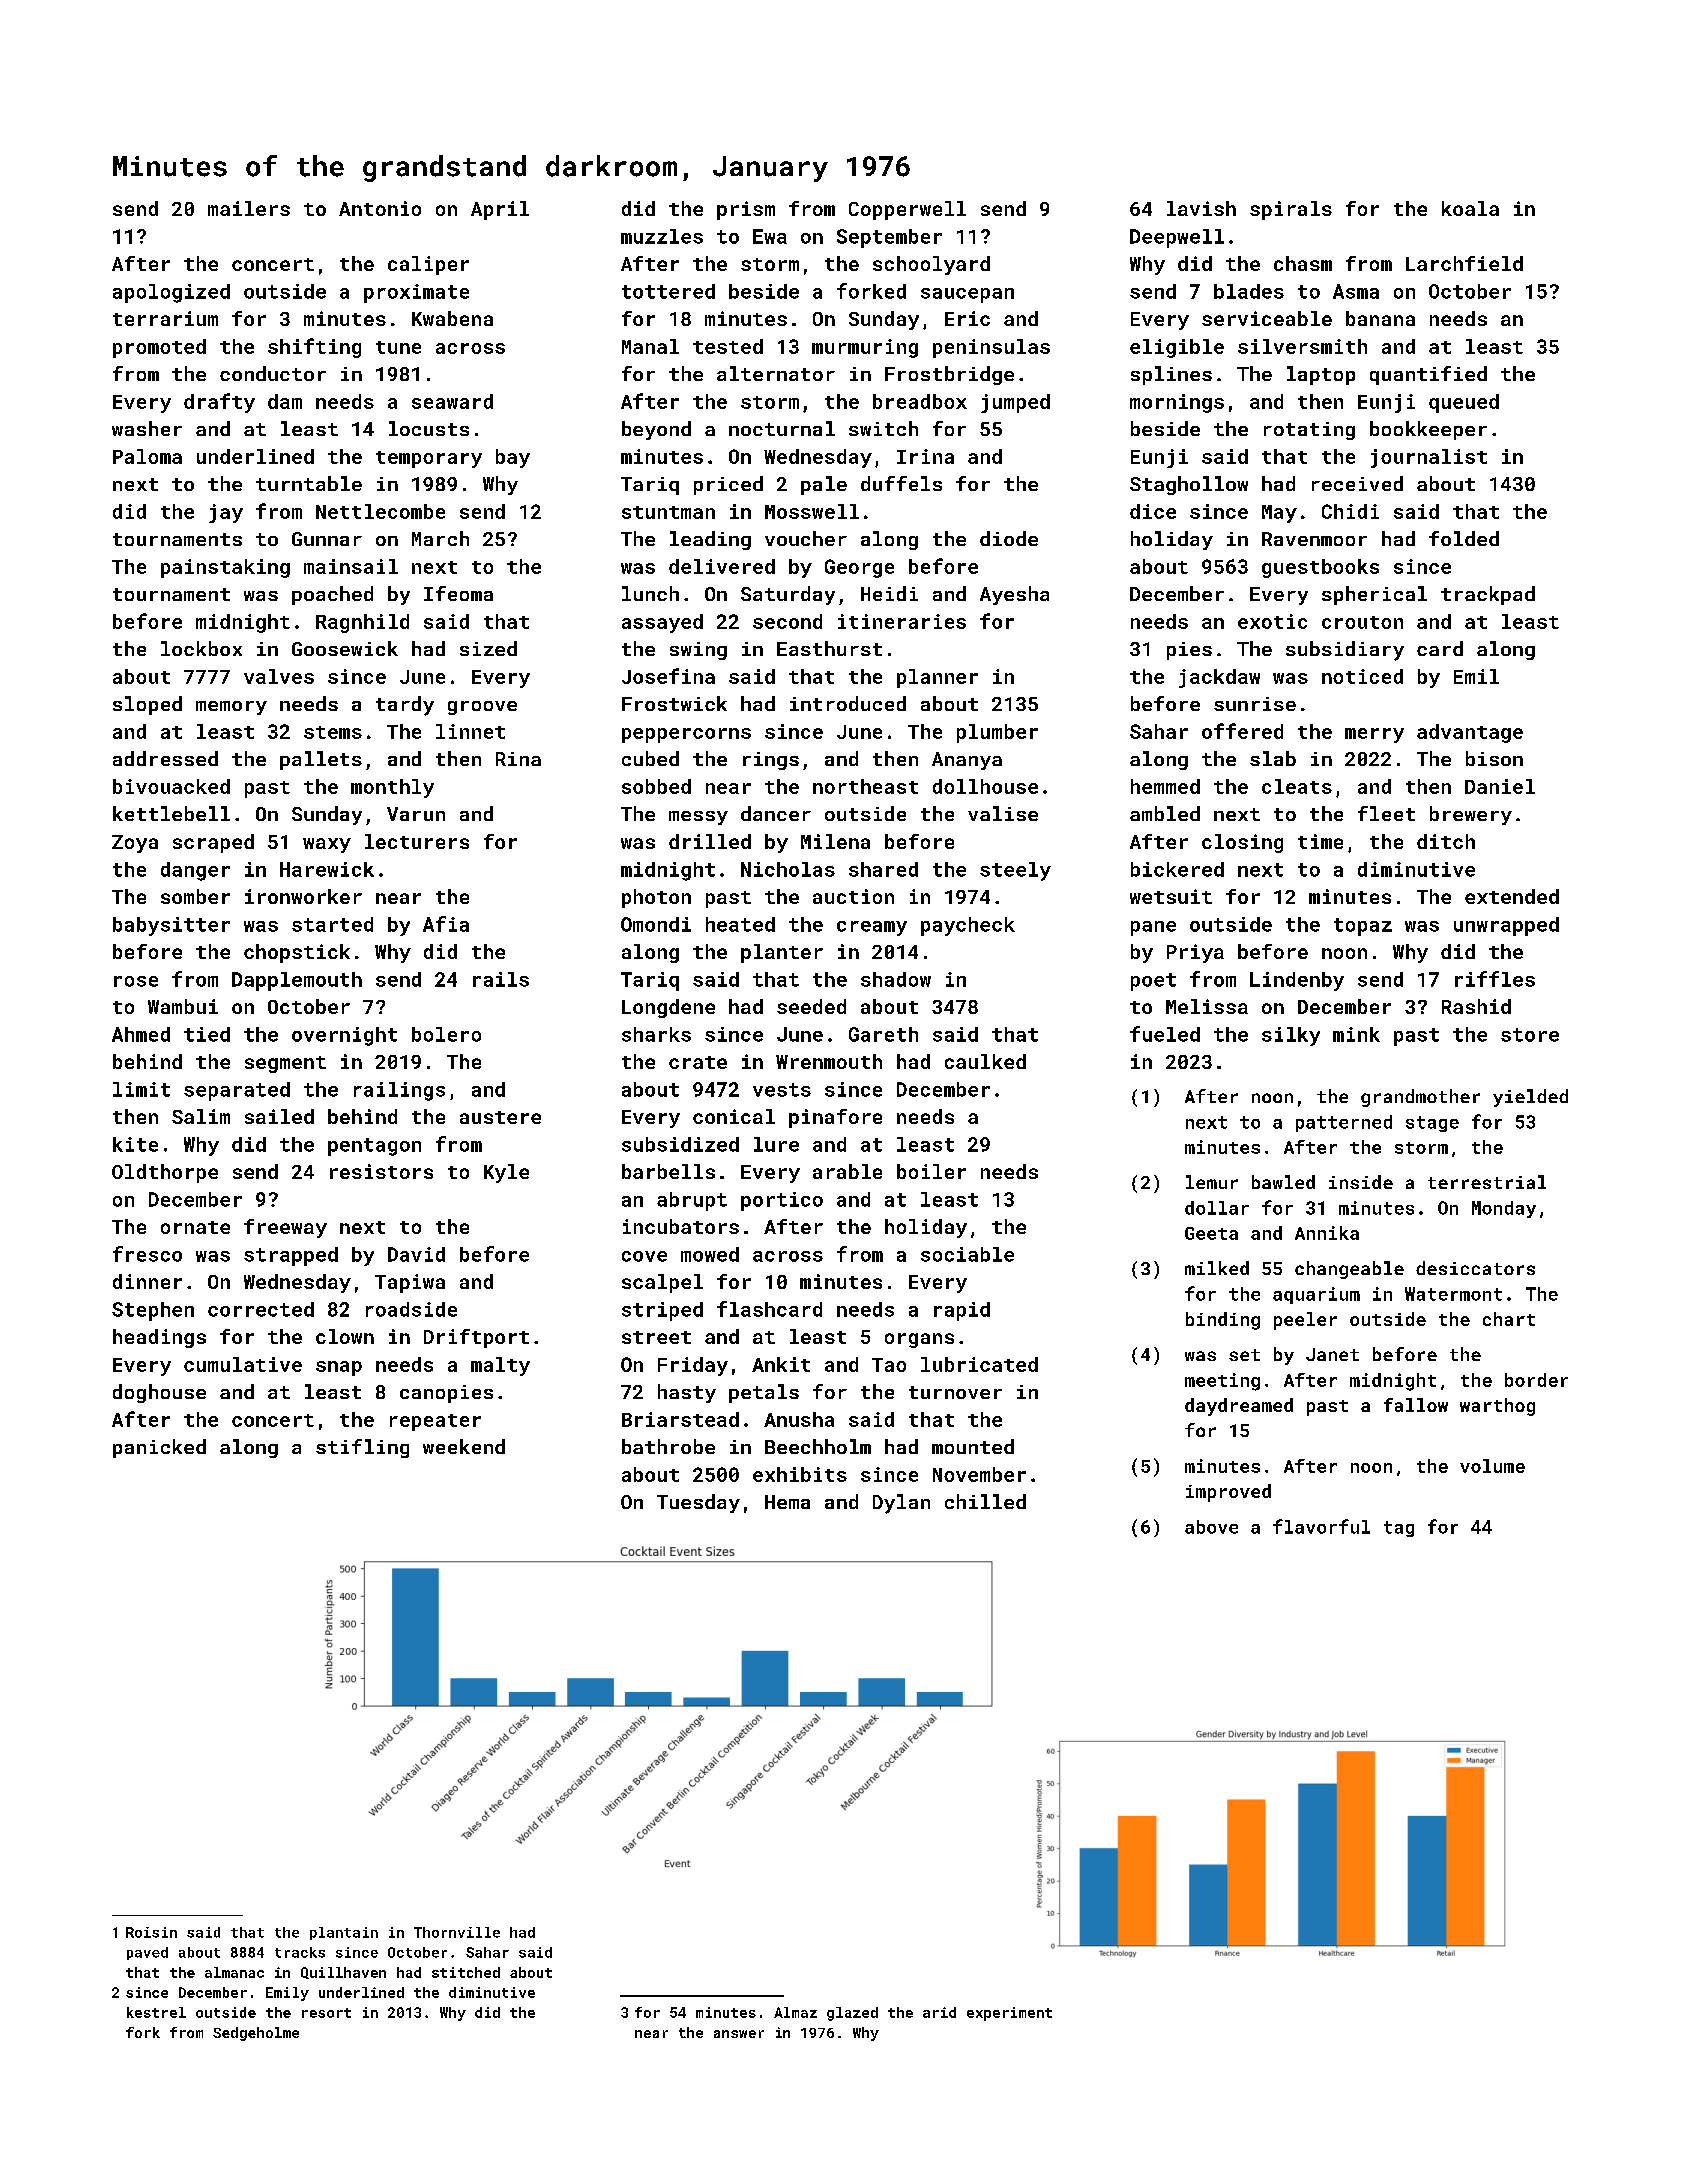 The image size is (1683, 2178). I want to click on queued, so click(1464, 403).
